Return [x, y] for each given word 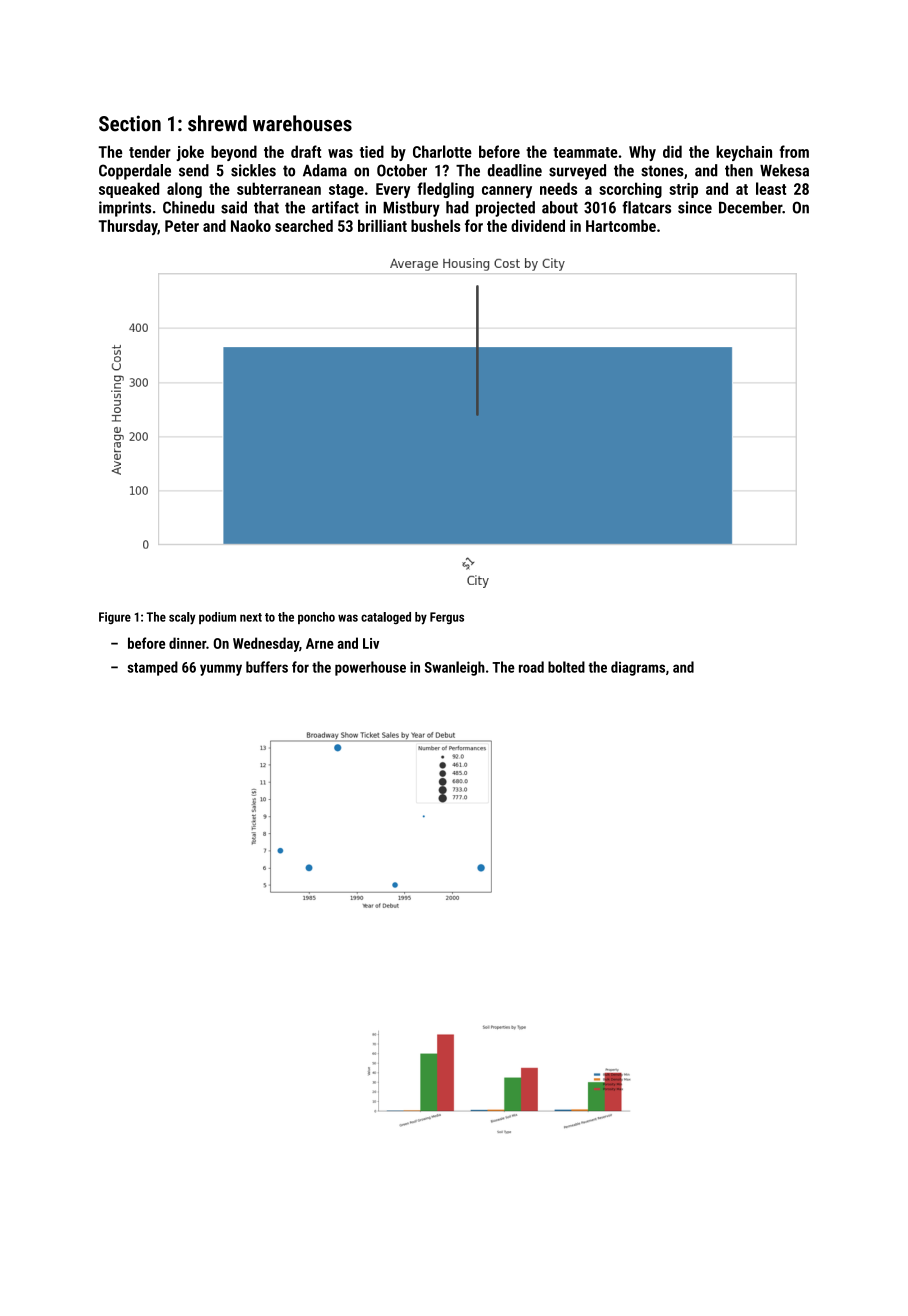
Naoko [251, 225]
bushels [435, 225]
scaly [182, 618]
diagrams [638, 668]
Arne [320, 643]
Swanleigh [455, 668]
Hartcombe [621, 225]
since [695, 207]
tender [150, 151]
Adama [325, 170]
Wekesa [784, 170]
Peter [182, 226]
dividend [538, 225]
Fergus [447, 618]
